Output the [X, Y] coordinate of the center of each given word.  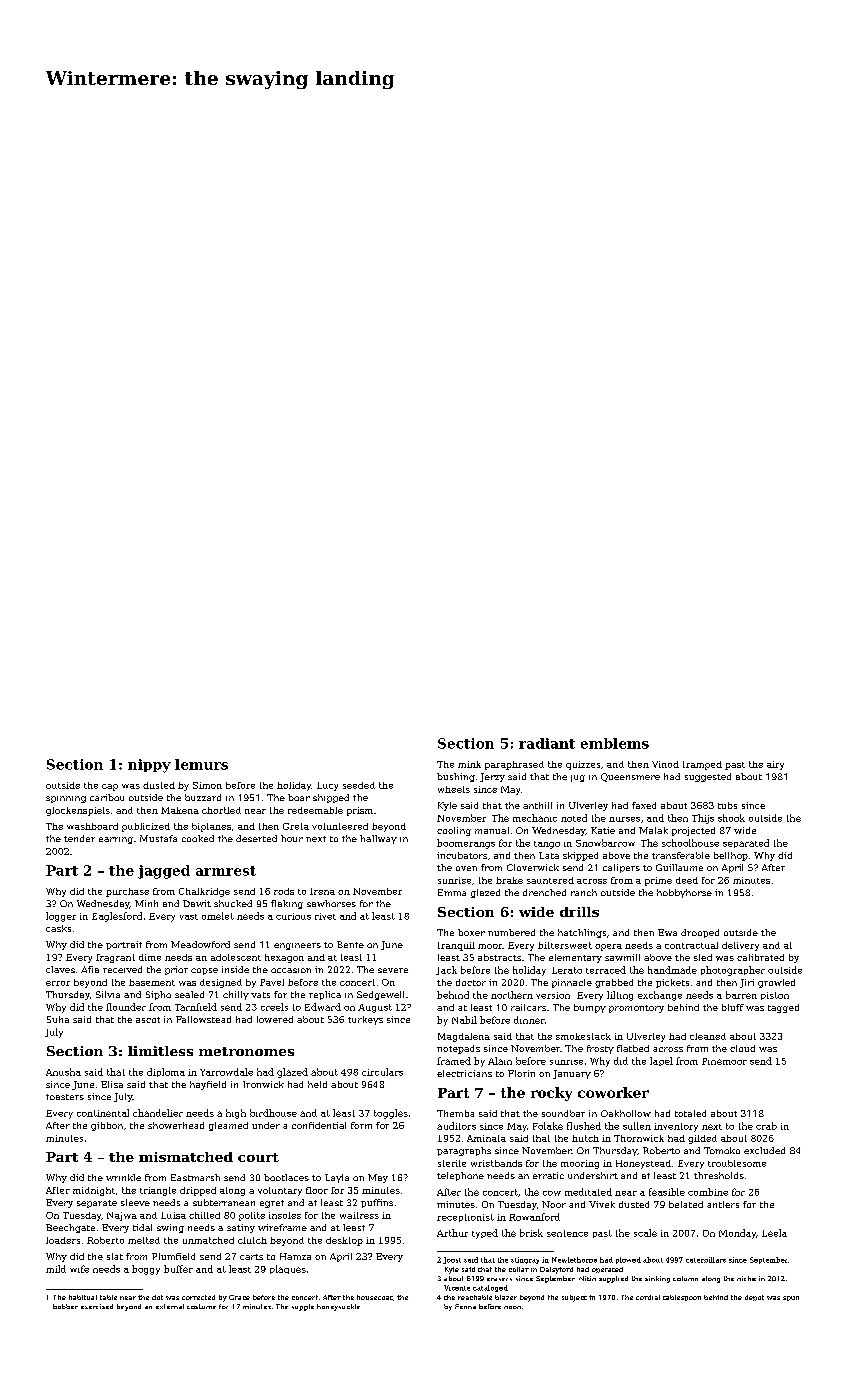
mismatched [186, 1157]
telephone [460, 1176]
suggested [708, 777]
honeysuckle [338, 1307]
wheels [454, 789]
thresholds [719, 1175]
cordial [648, 1297]
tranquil [456, 946]
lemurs [201, 764]
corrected [198, 1297]
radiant [547, 743]
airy [775, 765]
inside [235, 969]
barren [741, 995]
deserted [256, 838]
